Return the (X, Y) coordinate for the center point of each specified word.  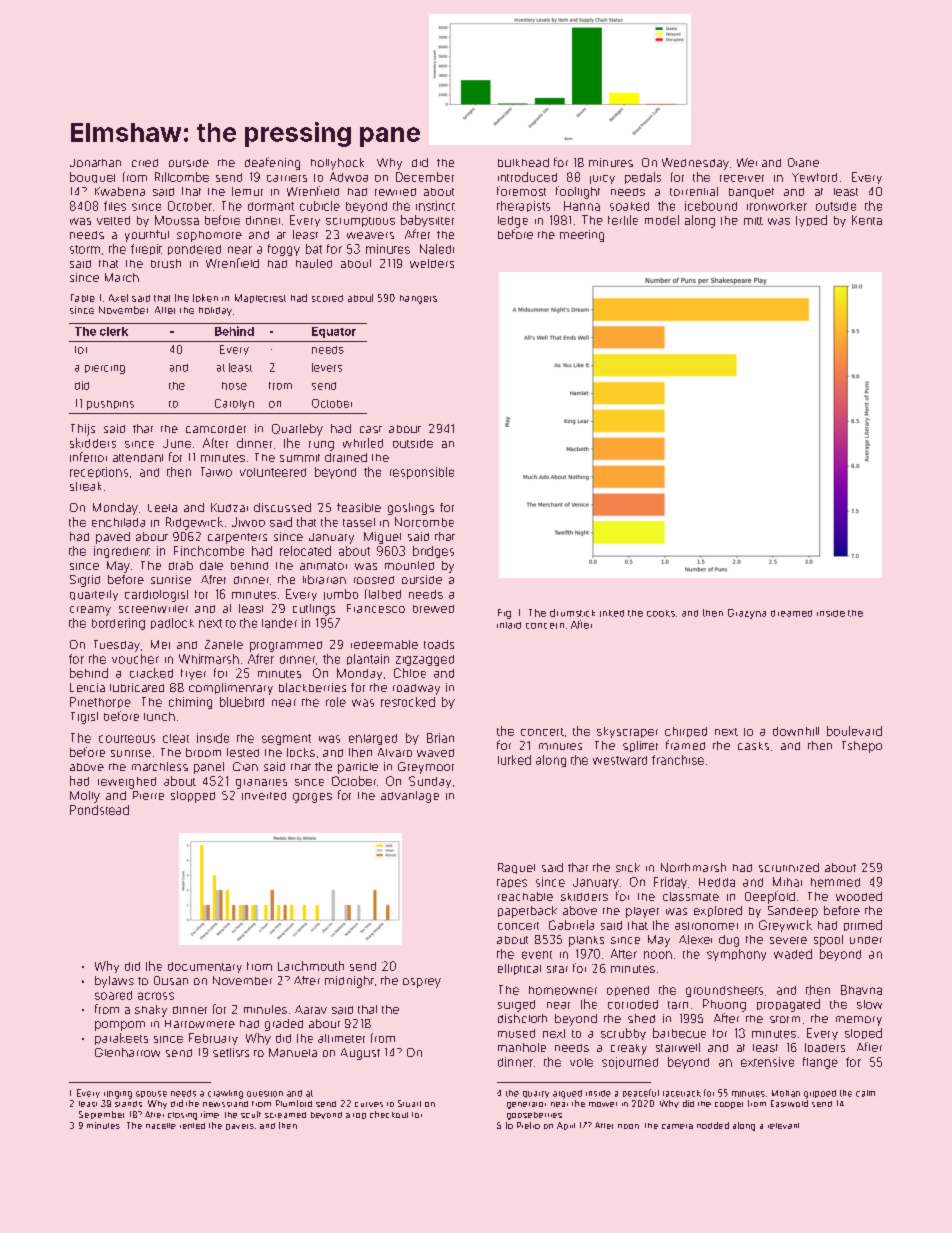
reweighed (127, 783)
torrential (694, 191)
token (205, 298)
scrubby (623, 1034)
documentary (205, 967)
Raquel (516, 868)
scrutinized (789, 867)
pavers (240, 1127)
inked (612, 613)
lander (279, 623)
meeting (582, 236)
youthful (147, 236)
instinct (435, 206)
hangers (418, 299)
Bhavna (861, 990)
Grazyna (747, 614)
